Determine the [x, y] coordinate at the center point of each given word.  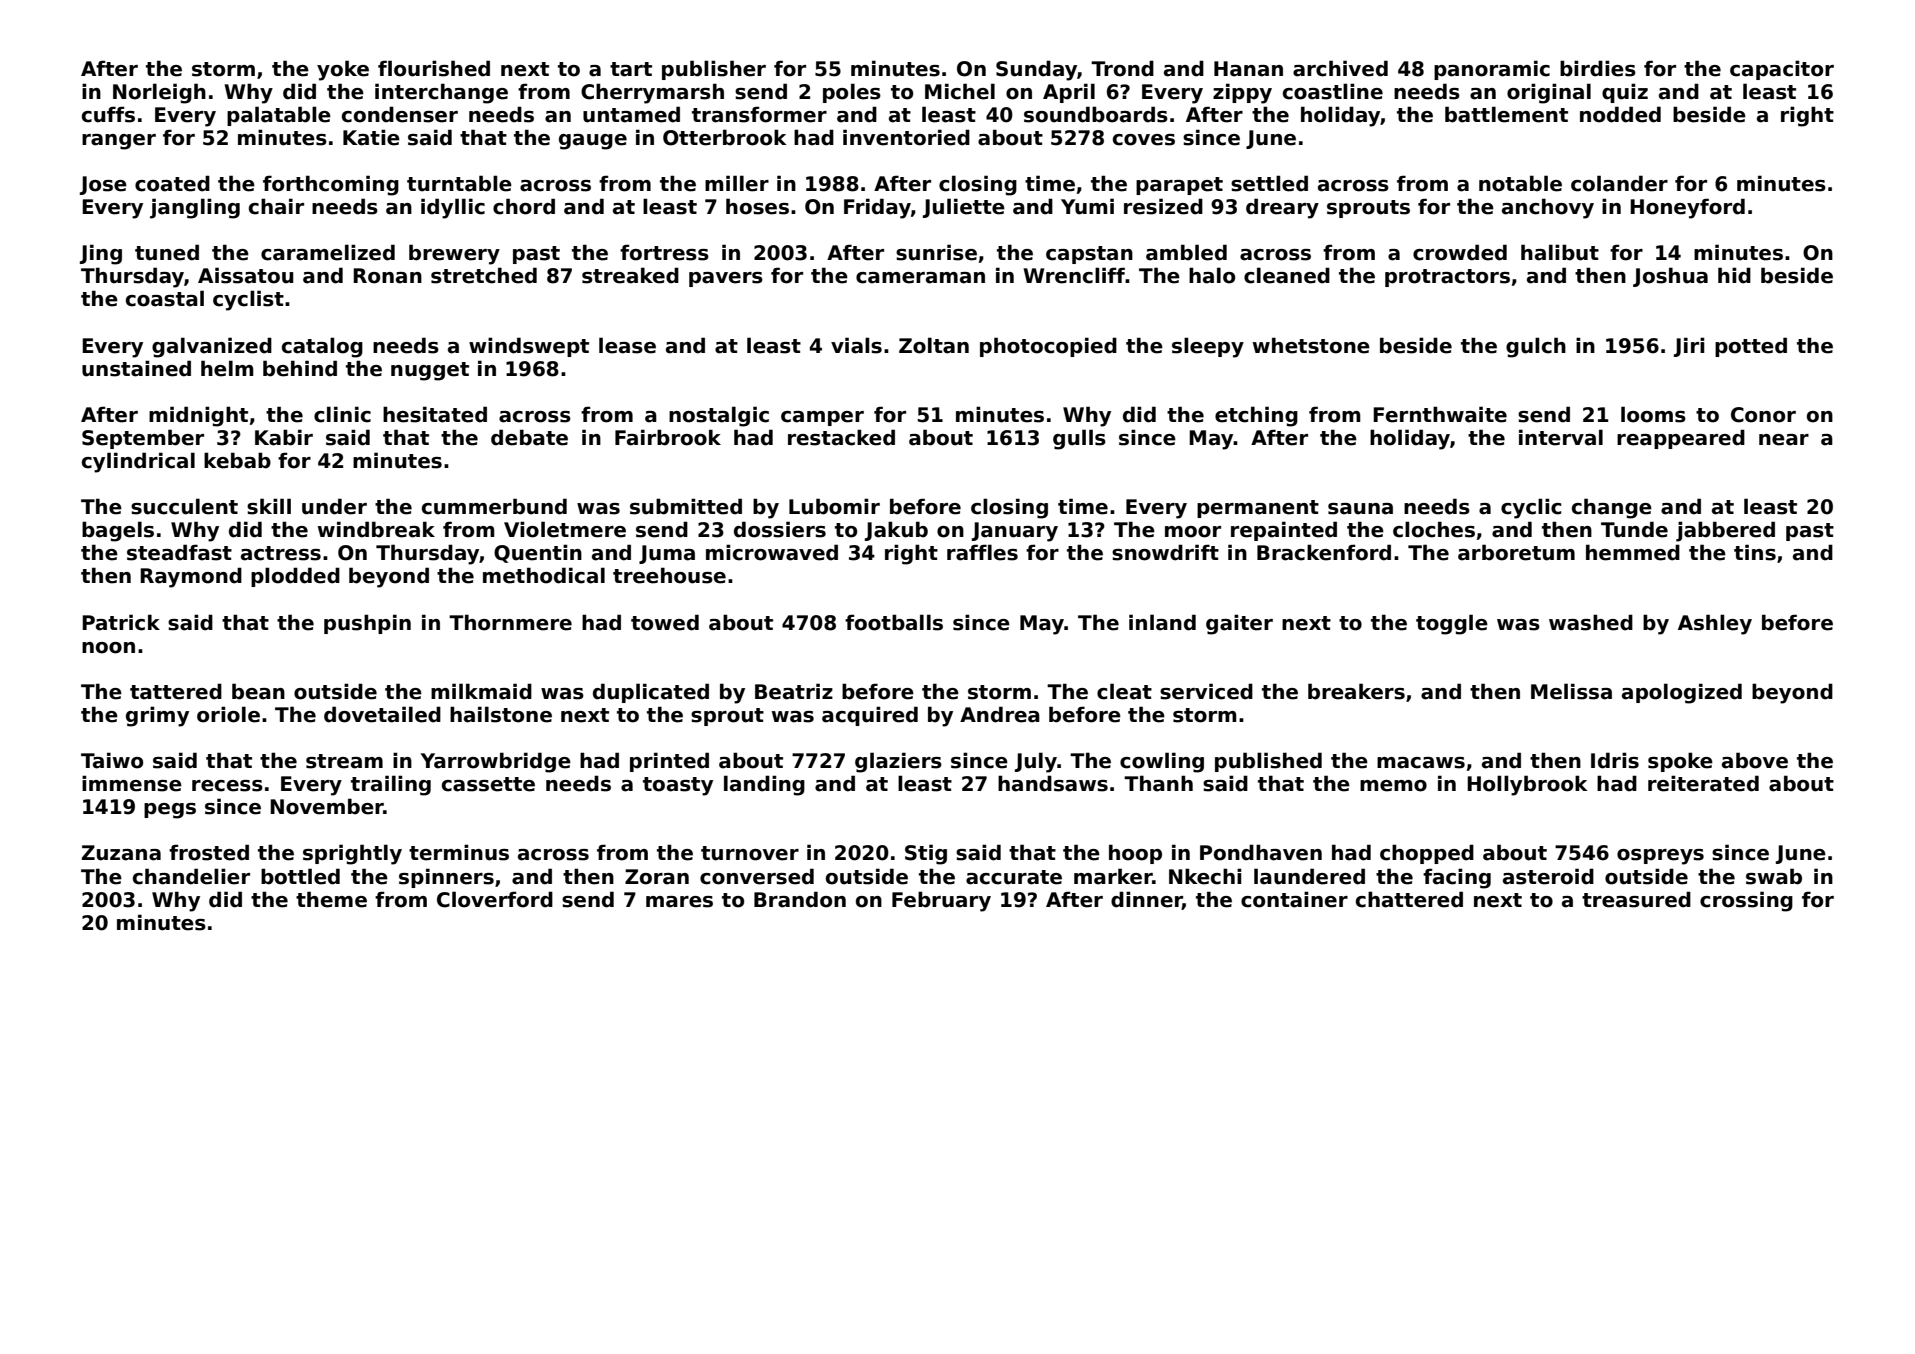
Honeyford [1687, 208]
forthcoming [331, 185]
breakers [1356, 691]
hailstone [501, 714]
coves [1144, 140]
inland [1162, 622]
